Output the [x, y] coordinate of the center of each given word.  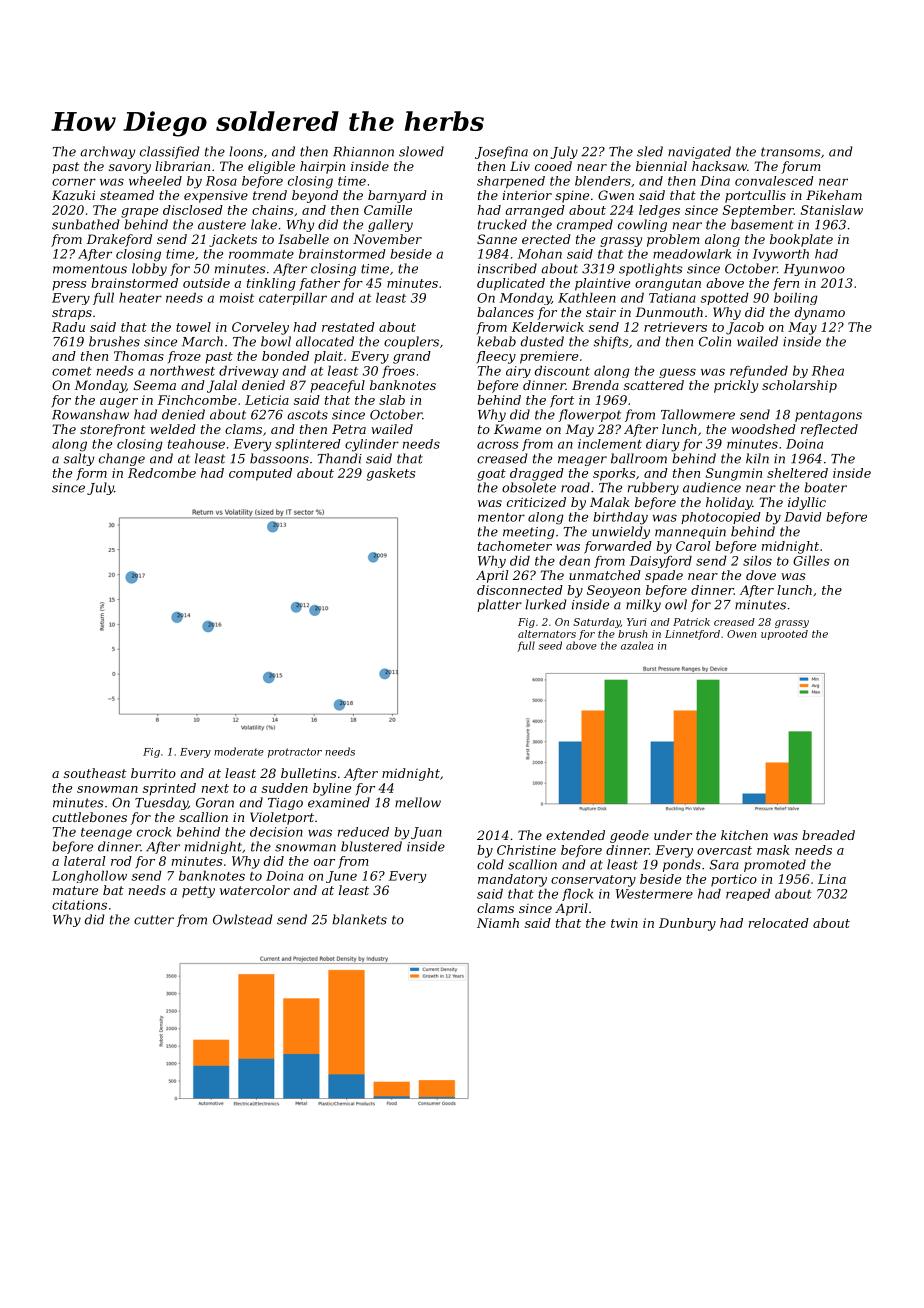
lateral [84, 861]
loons [246, 151]
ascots [307, 415]
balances [505, 312]
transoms [791, 152]
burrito [153, 773]
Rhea [828, 371]
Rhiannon [363, 151]
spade [664, 576]
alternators [547, 634]
